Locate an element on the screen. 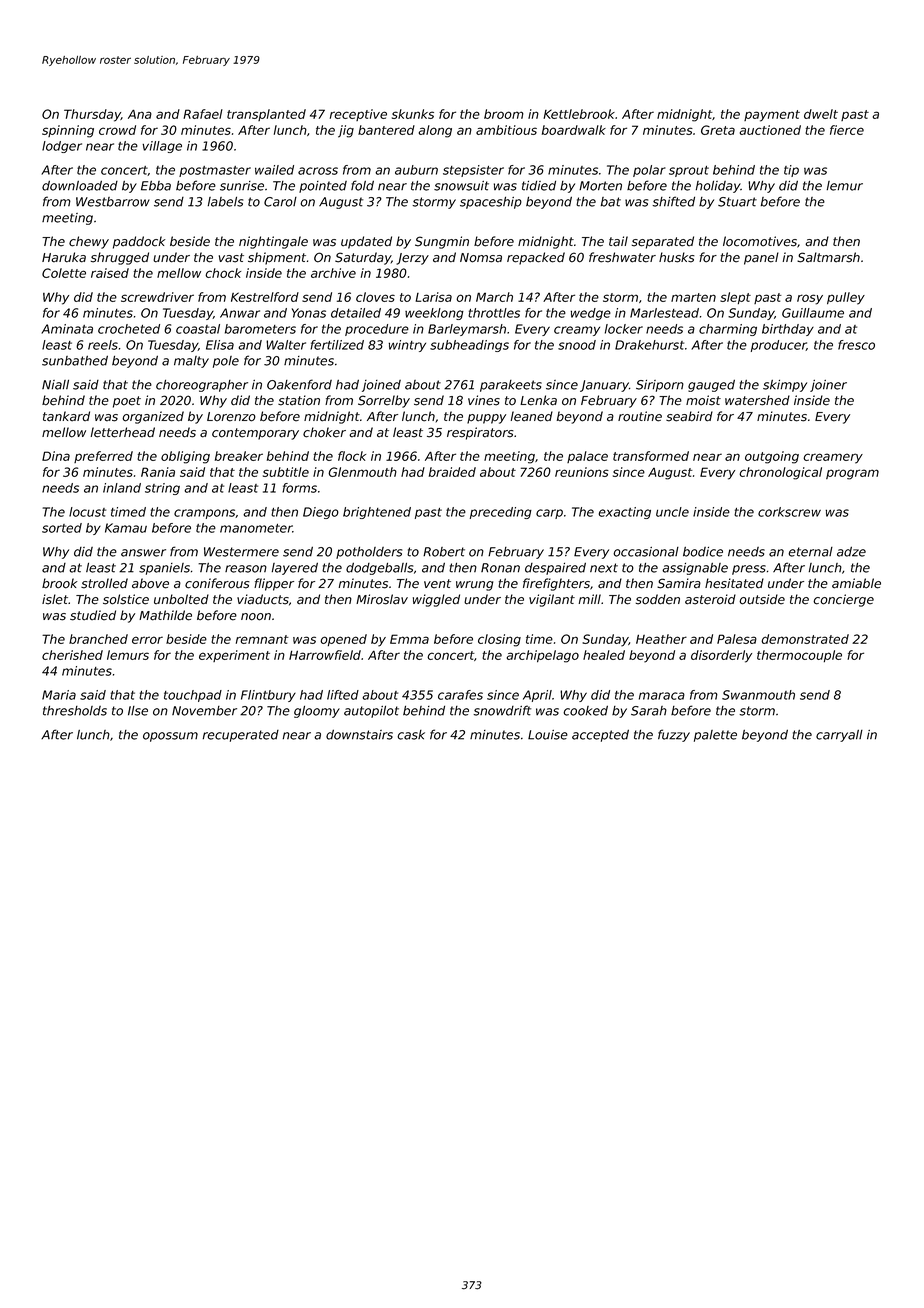 The image size is (924, 1308). tidied is located at coordinates (539, 186).
